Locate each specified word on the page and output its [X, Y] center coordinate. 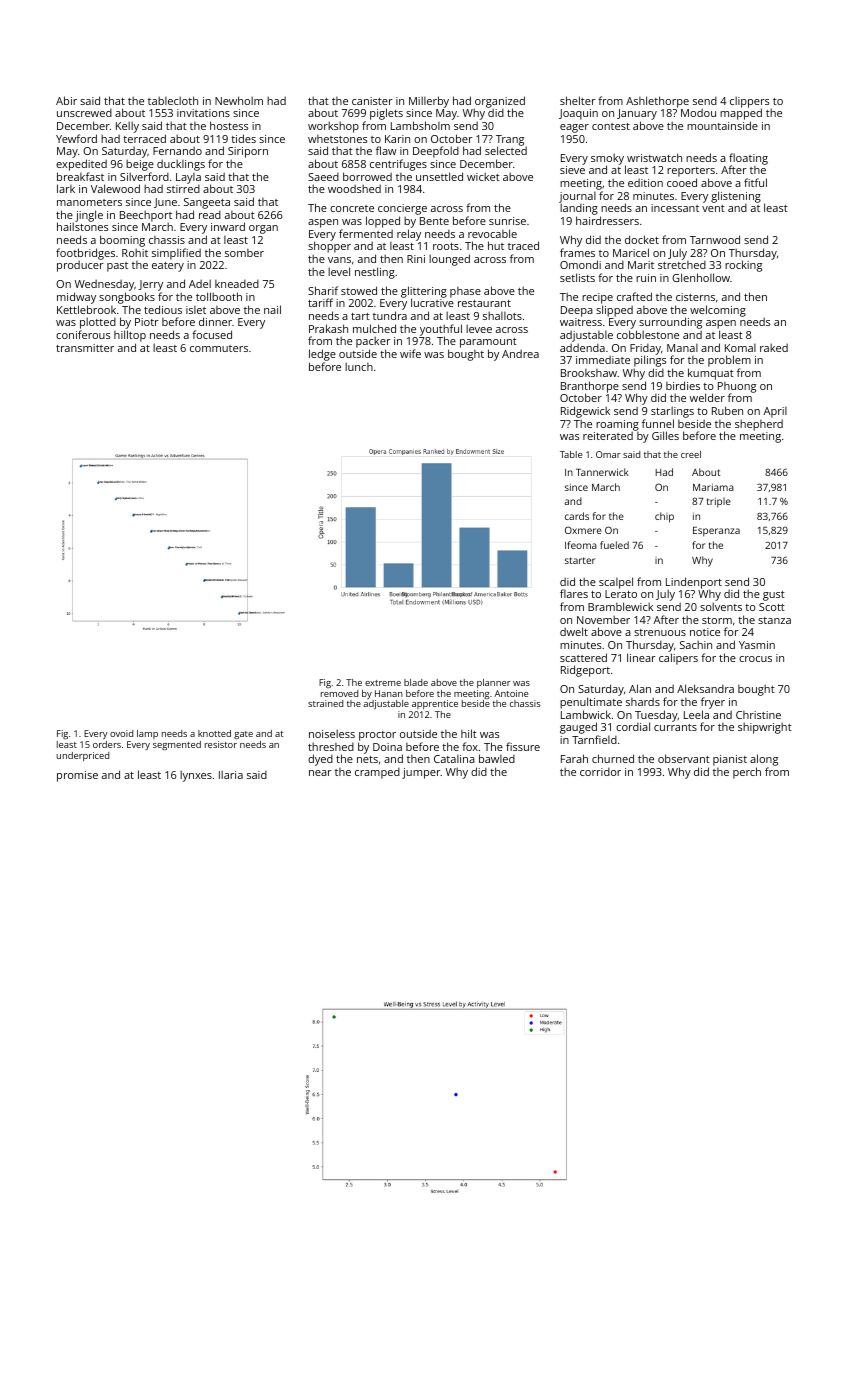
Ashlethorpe [657, 102]
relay [409, 235]
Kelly [127, 127]
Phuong [737, 388]
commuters [219, 348]
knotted [214, 733]
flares [574, 593]
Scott [772, 607]
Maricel [631, 252]
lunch [359, 366]
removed [339, 693]
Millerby [429, 102]
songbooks [127, 298]
